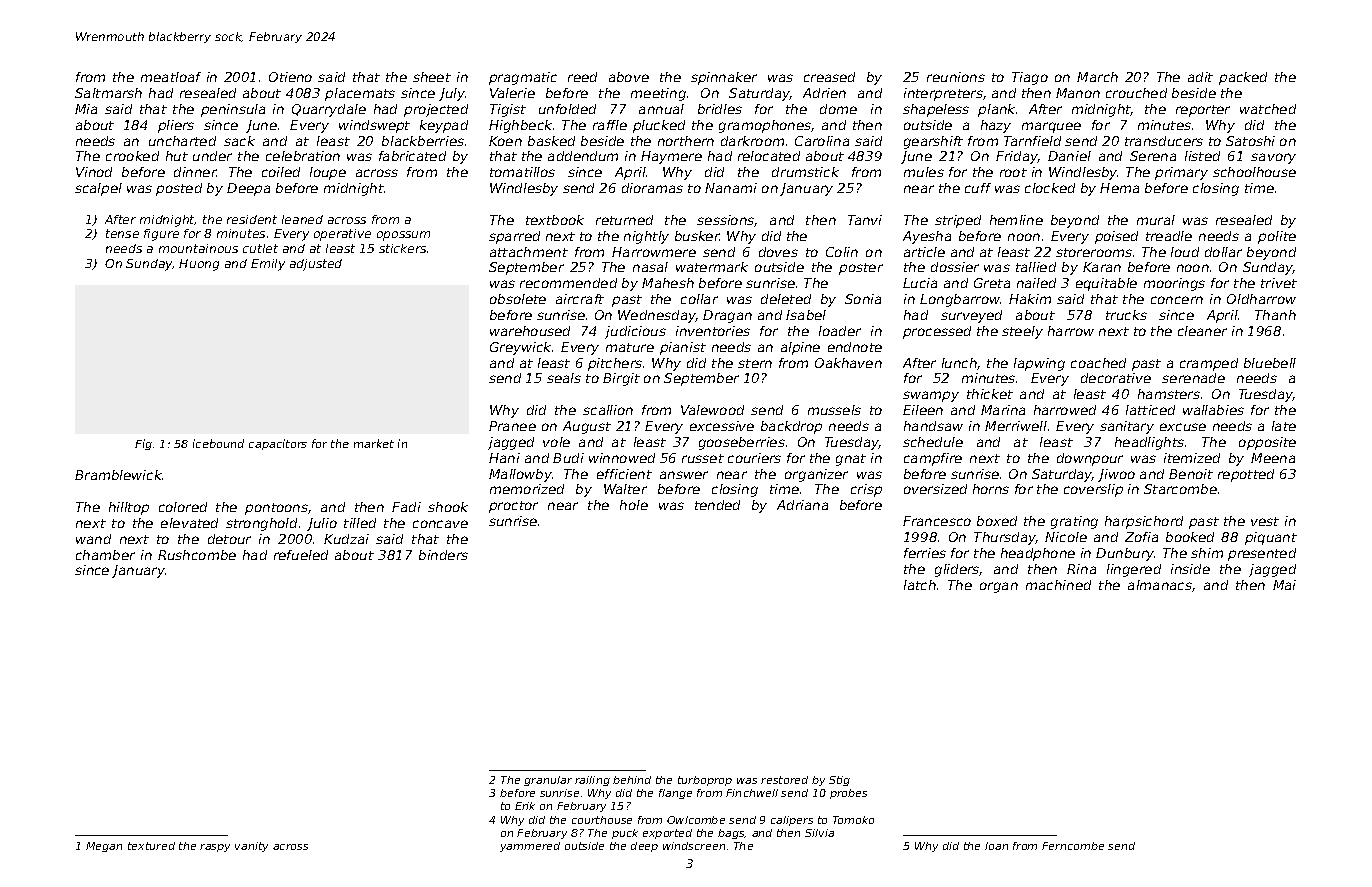  I want to click on celebration, so click(303, 156).
